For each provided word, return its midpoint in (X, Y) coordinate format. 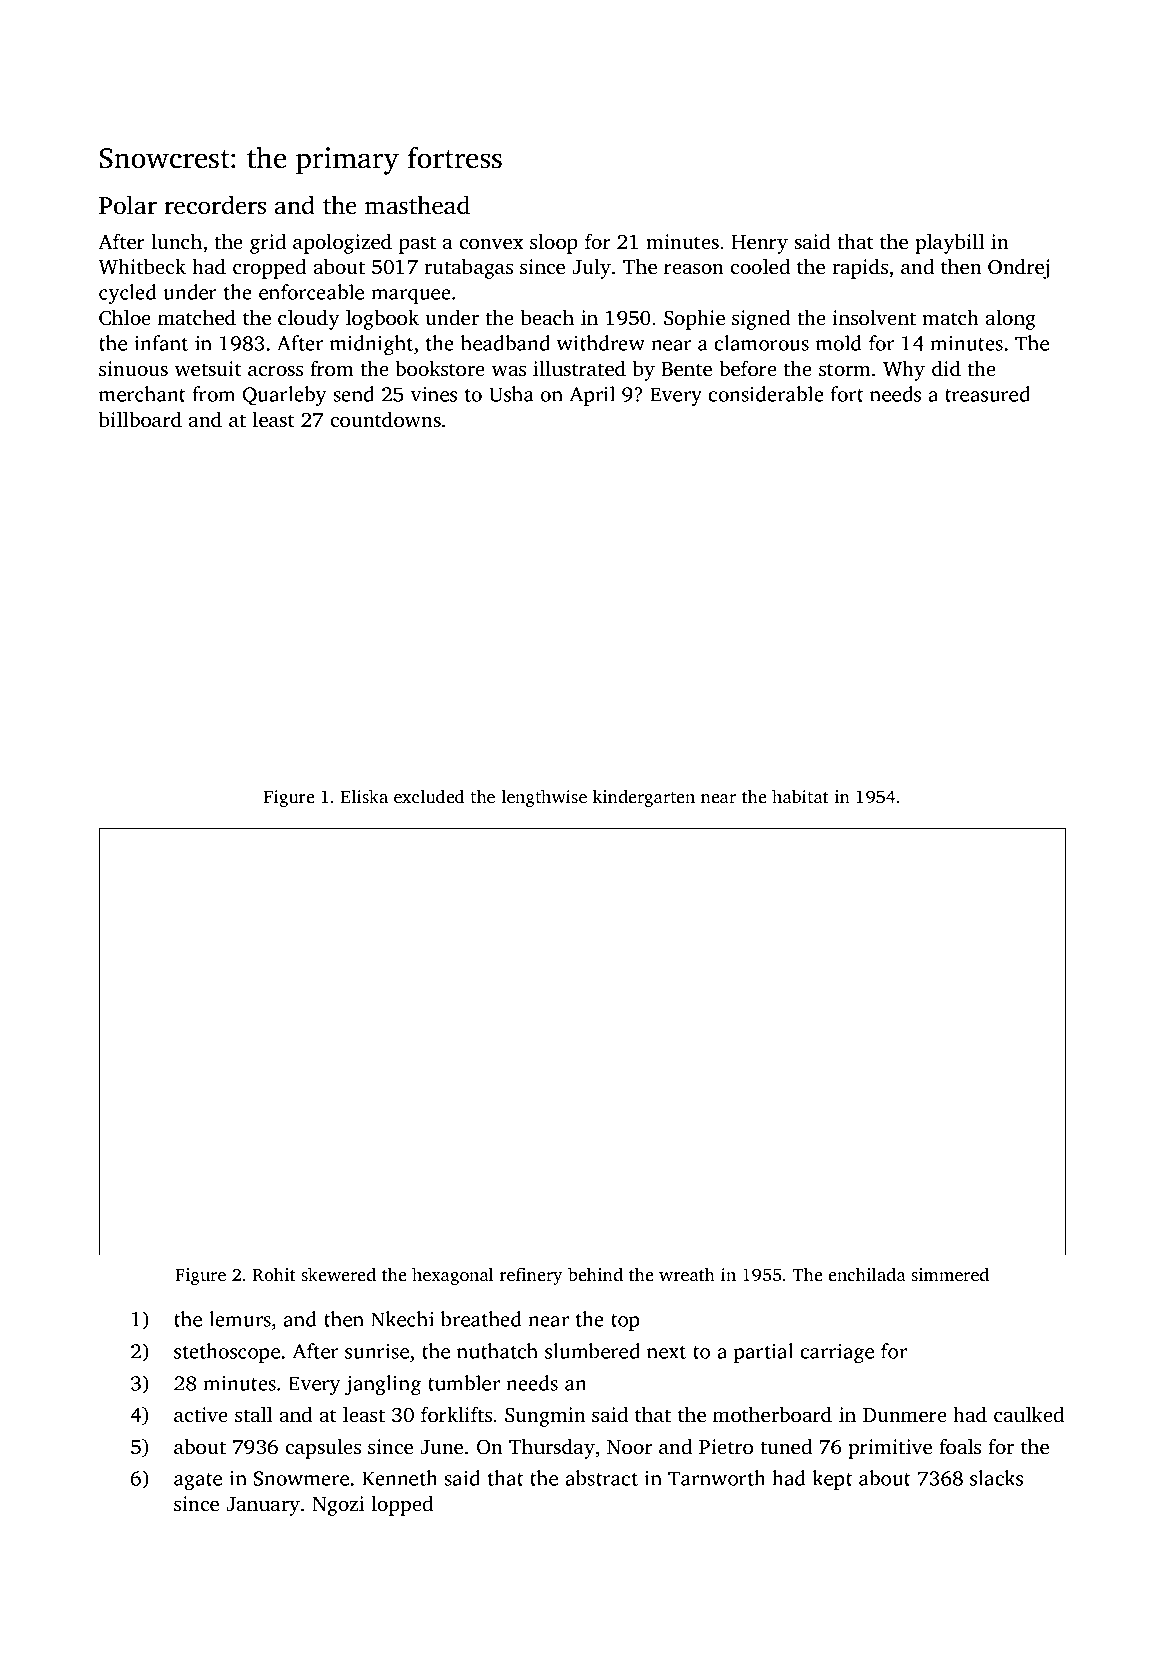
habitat (800, 796)
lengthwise (544, 798)
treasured (987, 394)
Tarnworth (716, 1478)
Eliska (364, 796)
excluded (429, 796)
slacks (996, 1478)
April (592, 396)
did (946, 368)
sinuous (133, 368)
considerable (766, 394)
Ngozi (338, 1506)
